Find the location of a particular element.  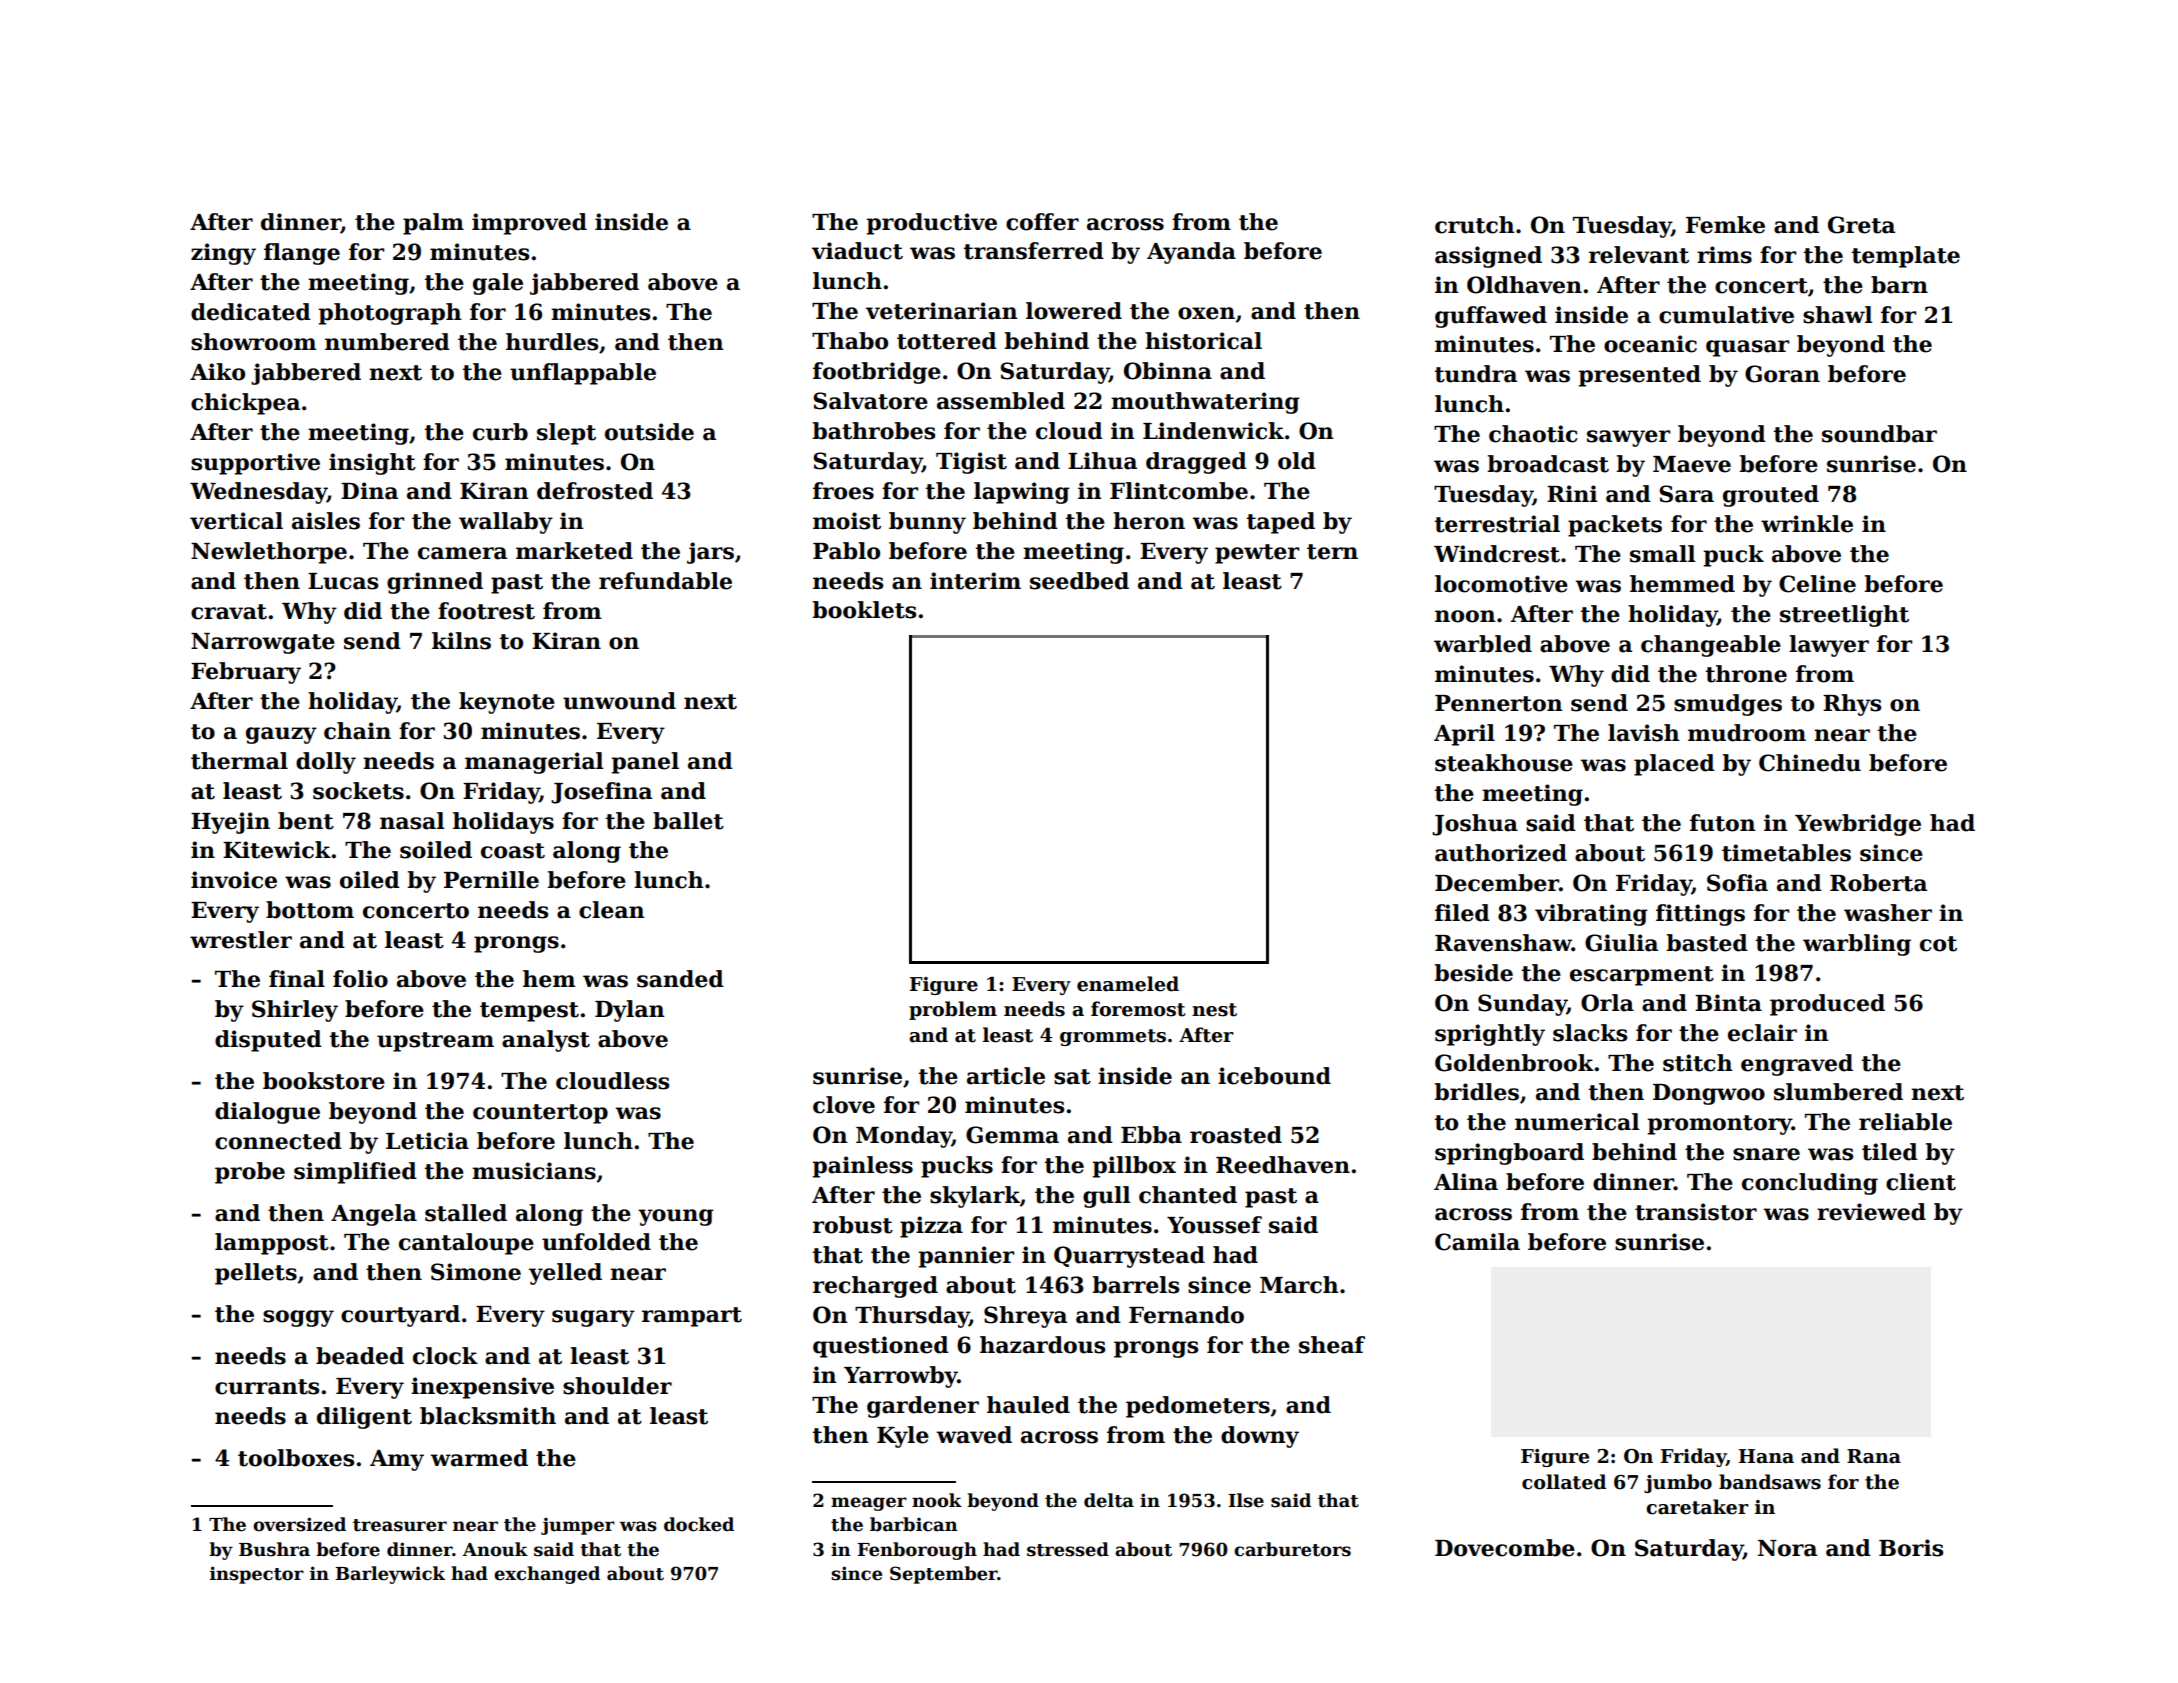

Dongwoo is located at coordinates (1709, 1094).
